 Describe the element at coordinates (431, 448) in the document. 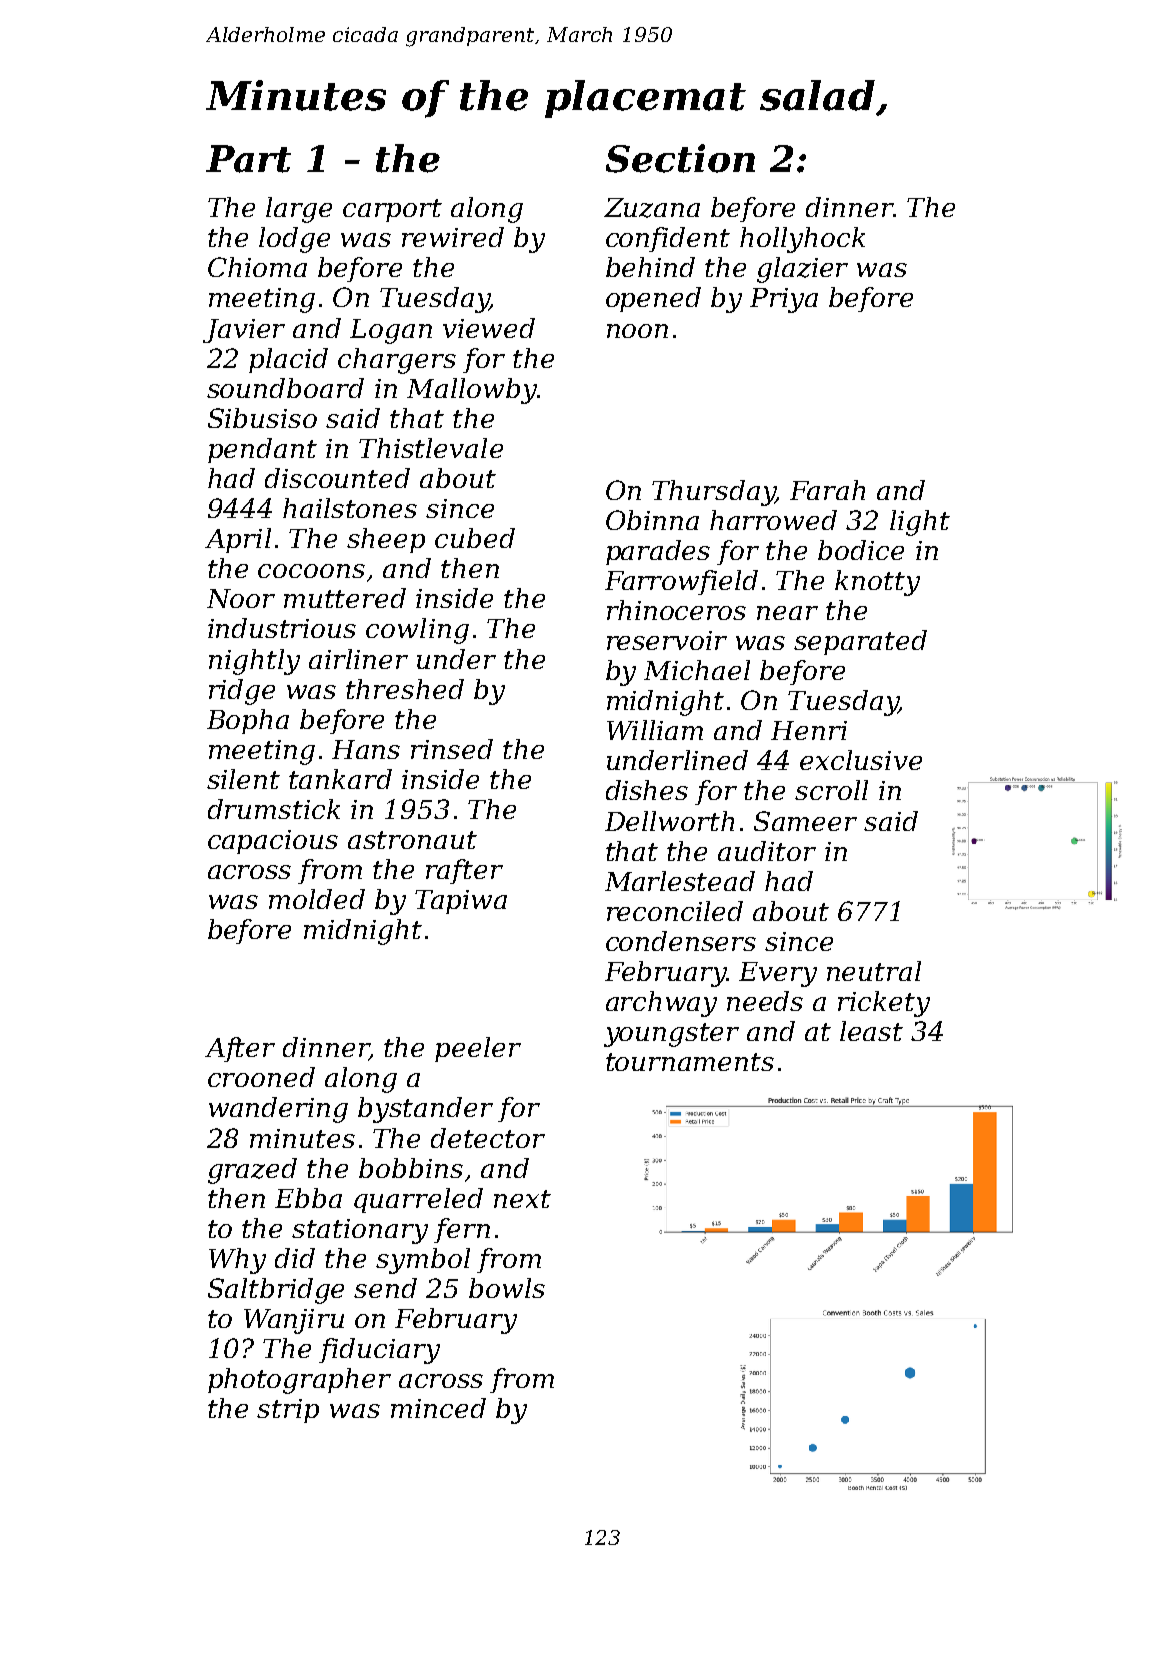

I see `Thistlevale` at that location.
